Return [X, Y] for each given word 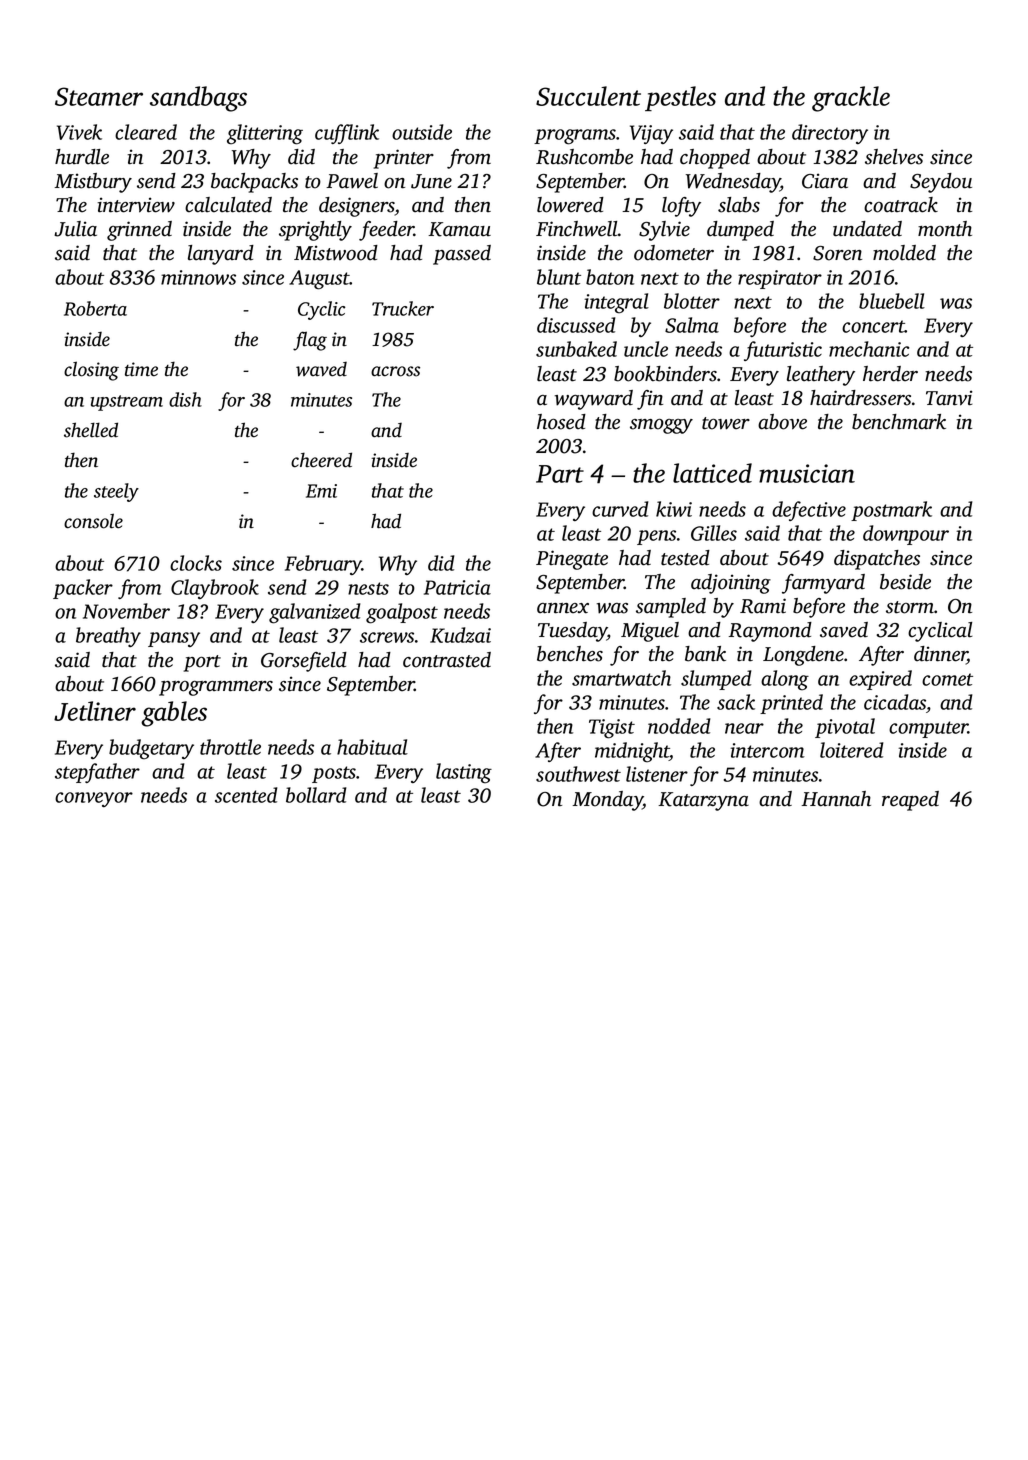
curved [620, 509]
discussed [576, 325]
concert [873, 326]
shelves [894, 157]
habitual [372, 747]
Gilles [714, 533]
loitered [851, 750]
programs [575, 137]
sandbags [198, 99]
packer [83, 589]
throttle [230, 747]
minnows [198, 277]
